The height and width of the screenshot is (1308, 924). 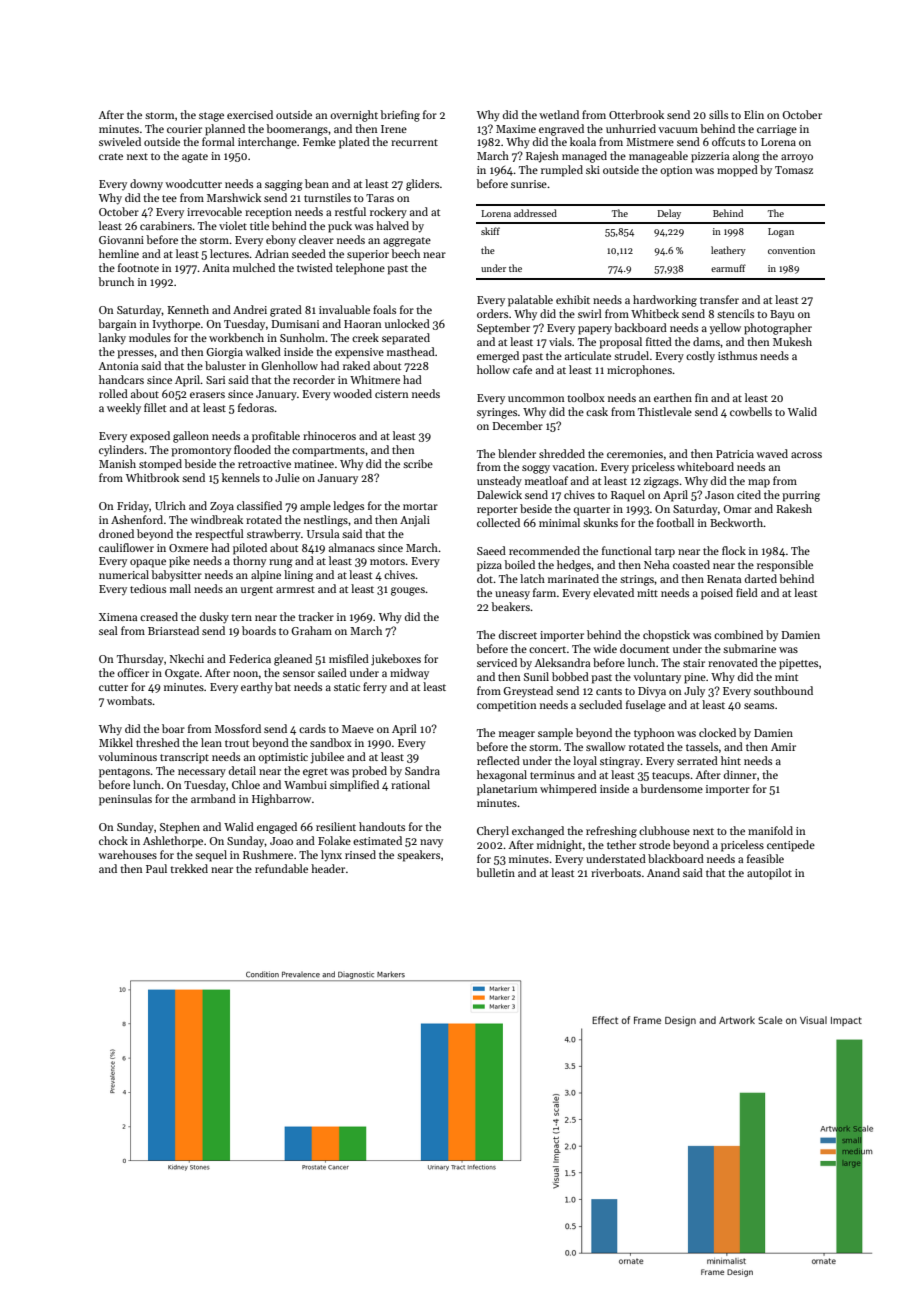 What do you see at coordinates (507, 706) in the screenshot?
I see `competition` at bounding box center [507, 706].
